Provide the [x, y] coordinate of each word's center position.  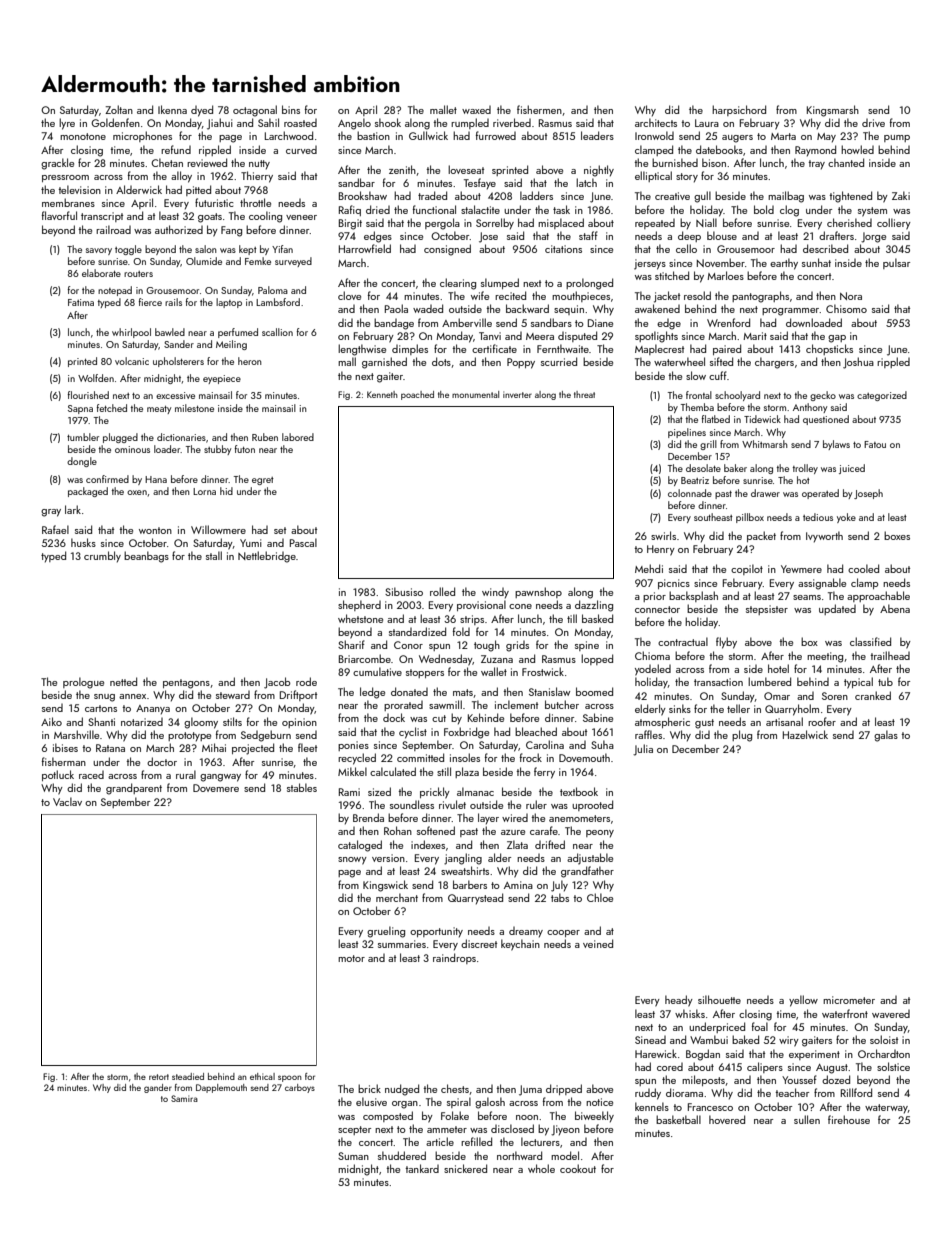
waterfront [845, 1013]
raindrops [454, 958]
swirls [663, 535]
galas [886, 736]
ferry [544, 773]
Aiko [51, 721]
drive [873, 123]
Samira [184, 1098]
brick [369, 1088]
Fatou [875, 444]
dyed [202, 111]
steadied [188, 1076]
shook [388, 122]
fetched [111, 408]
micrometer [849, 1000]
